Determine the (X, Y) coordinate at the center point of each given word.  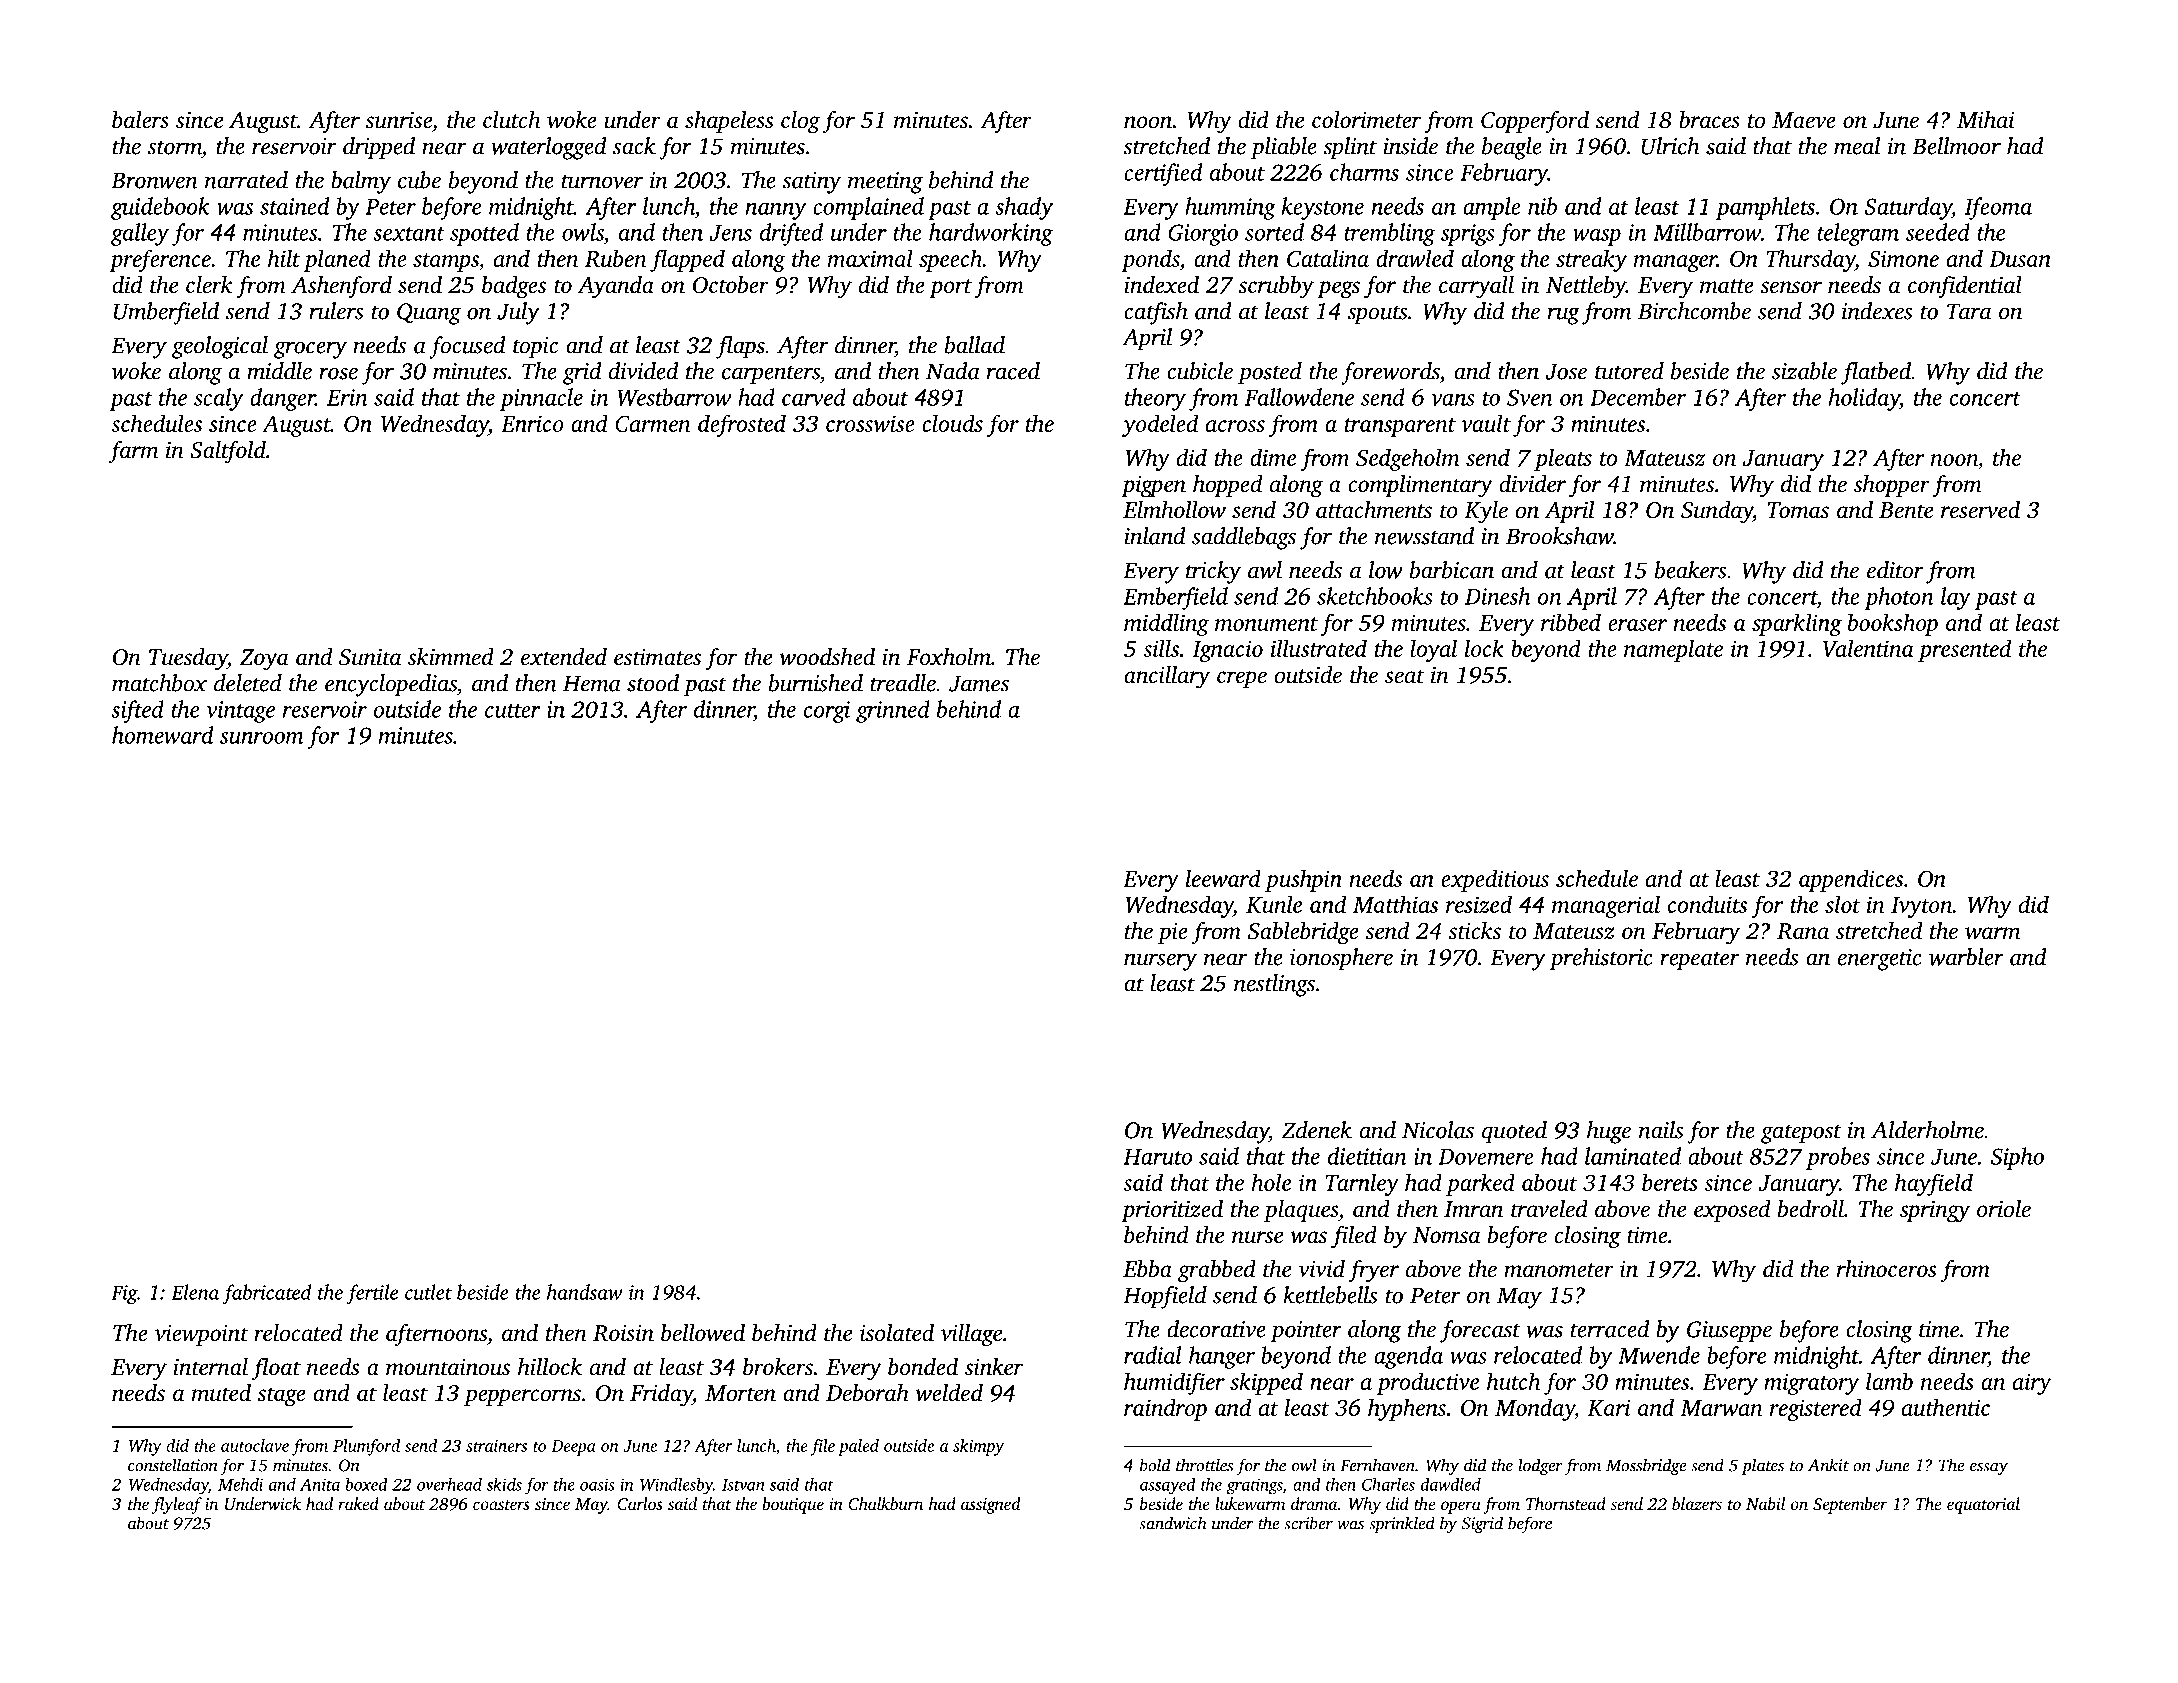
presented (1964, 650)
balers (140, 120)
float (276, 1369)
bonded (923, 1367)
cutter (513, 711)
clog (800, 122)
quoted (1514, 1132)
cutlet (428, 1292)
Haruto (1157, 1157)
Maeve (1804, 120)
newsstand (1424, 536)
